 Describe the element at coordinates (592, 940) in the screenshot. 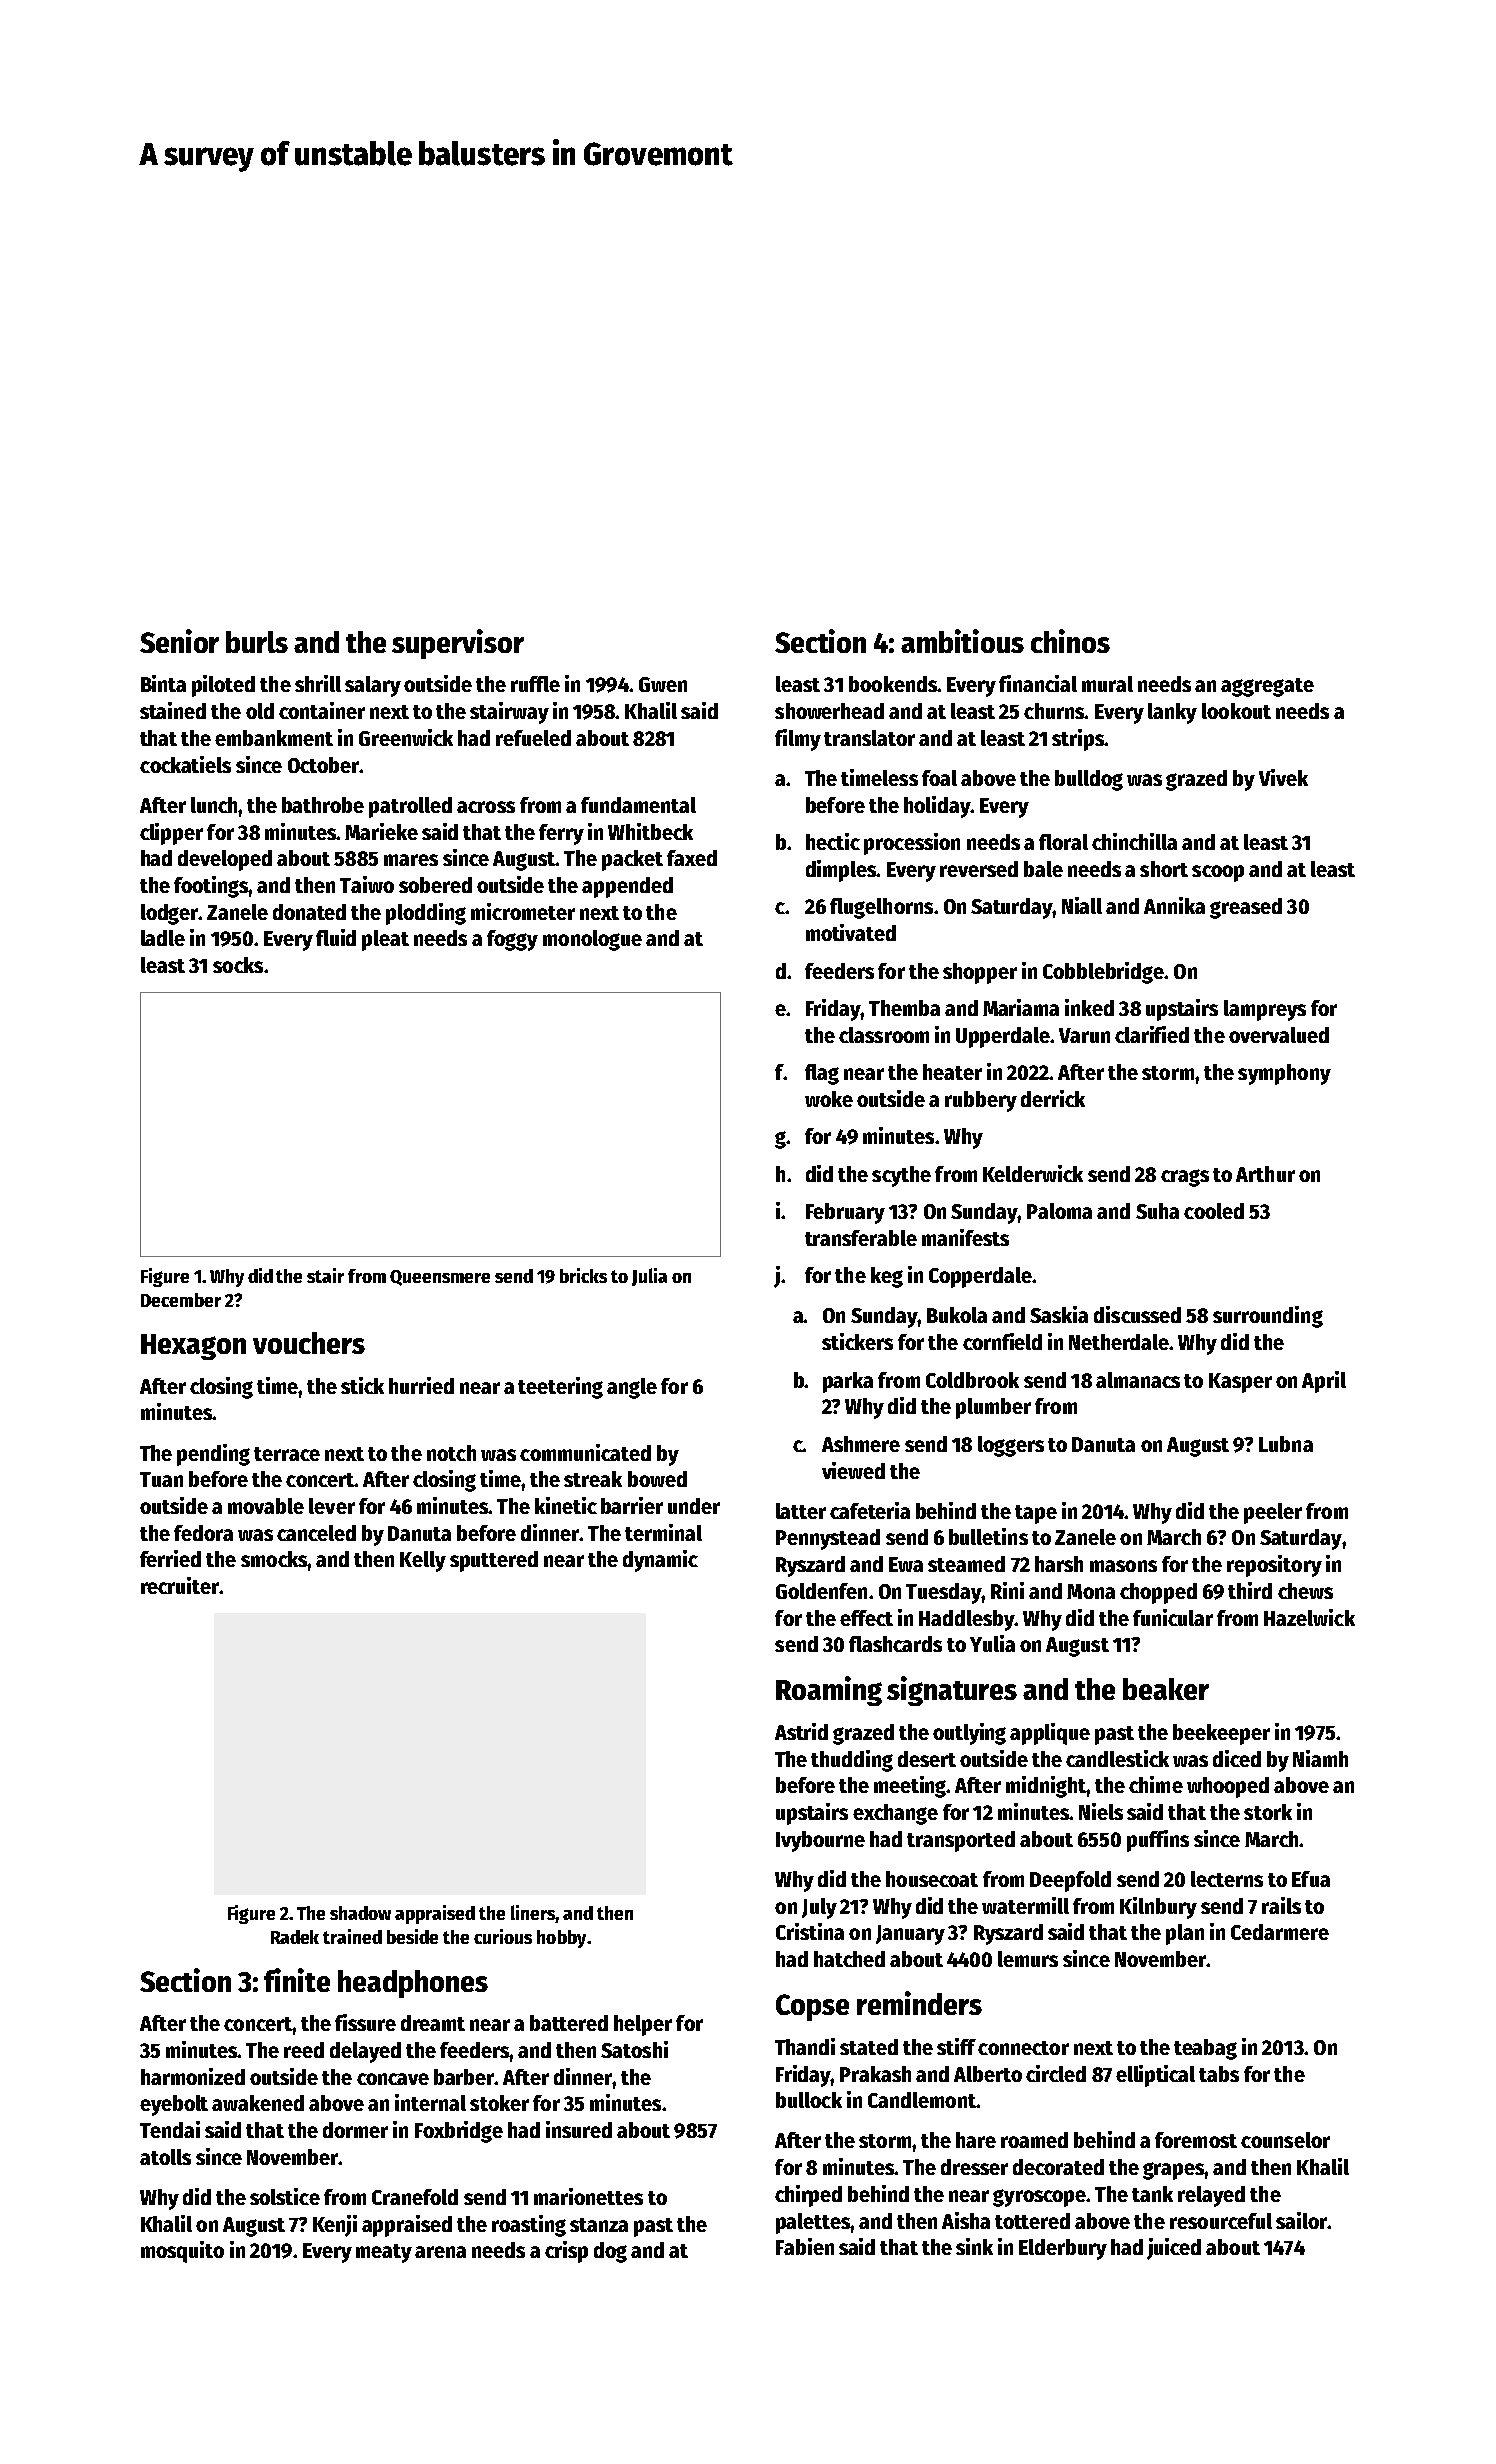

I see `monologue` at that location.
